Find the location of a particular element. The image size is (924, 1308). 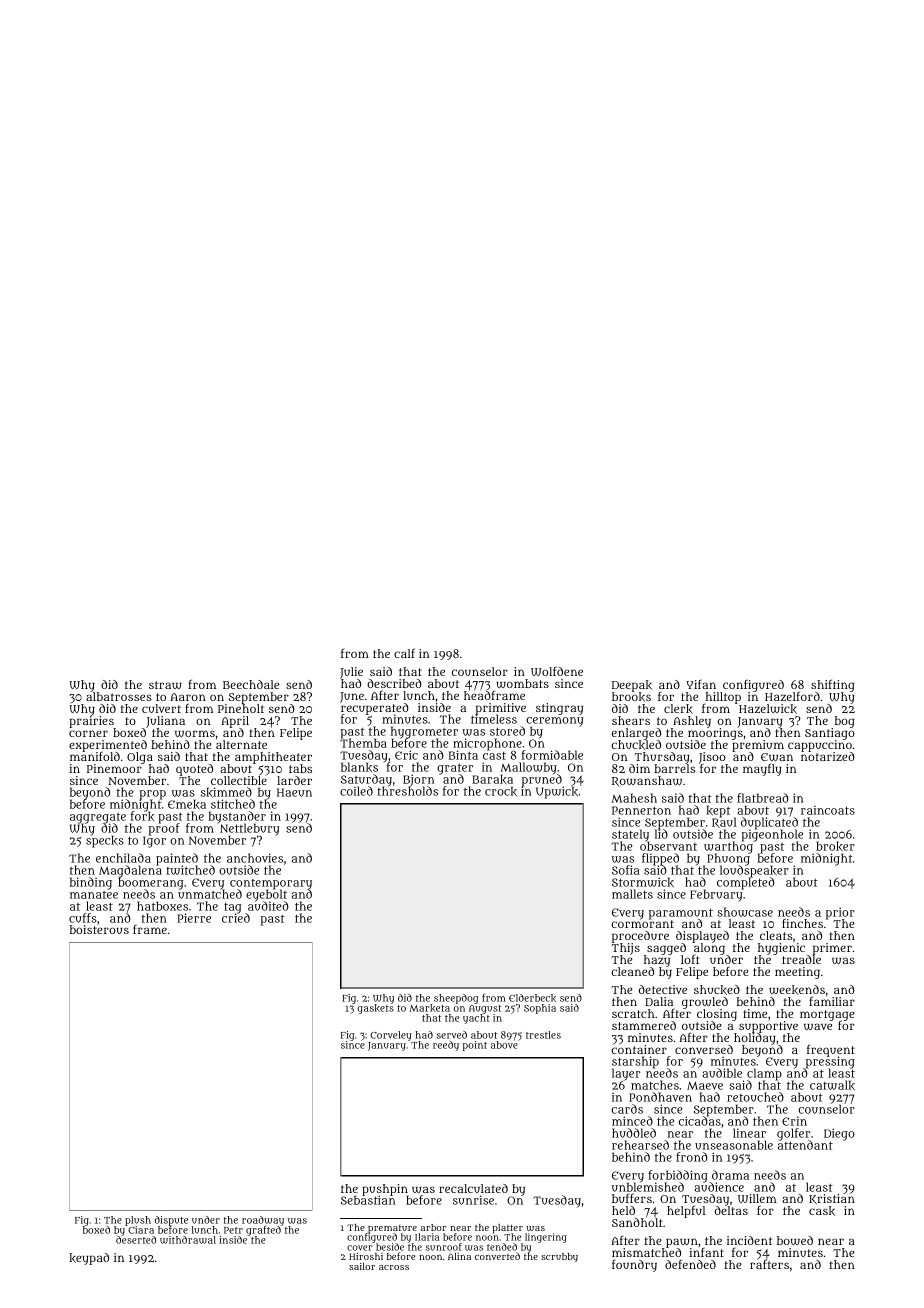

Deepak is located at coordinates (632, 686).
